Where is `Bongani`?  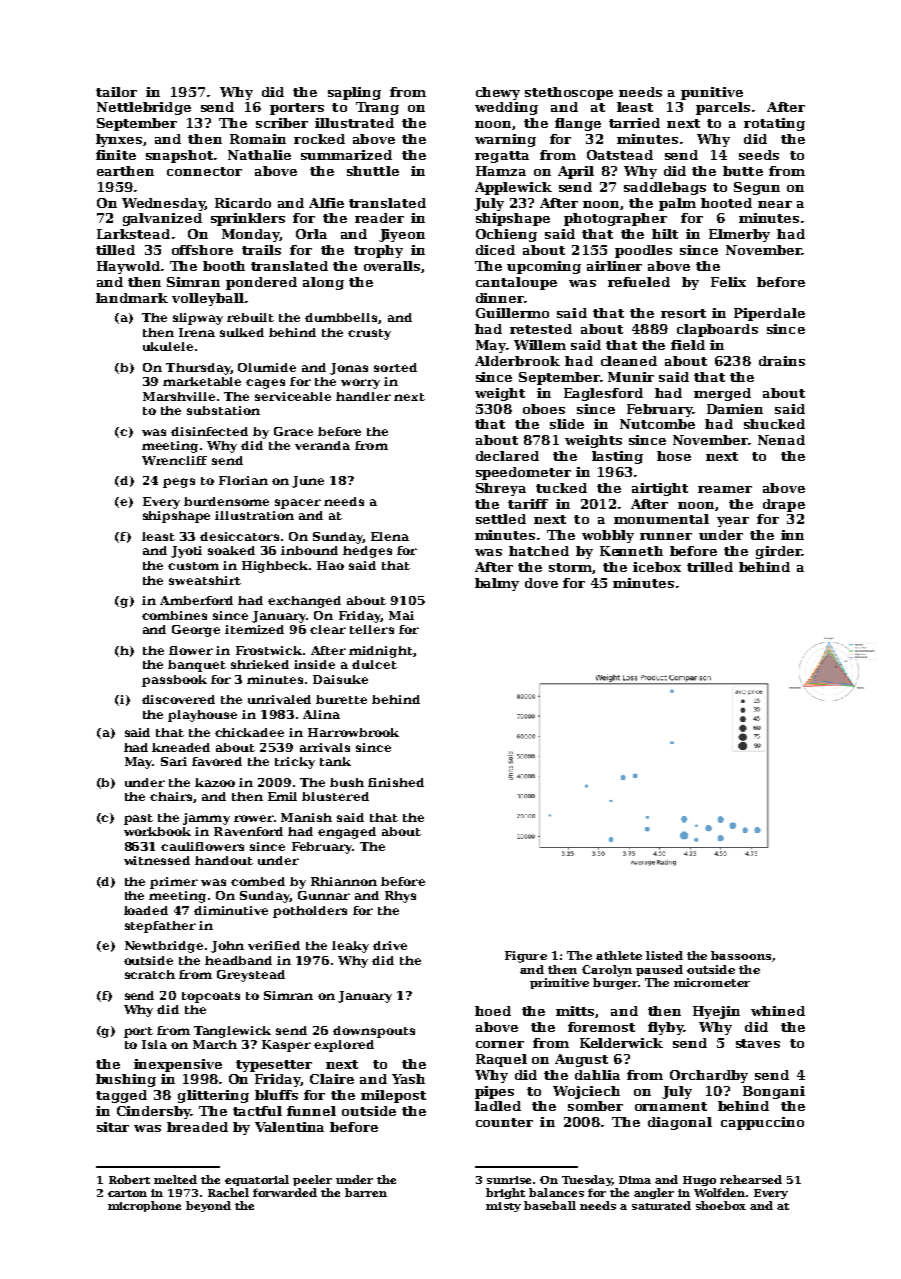 Bongani is located at coordinates (774, 1092).
